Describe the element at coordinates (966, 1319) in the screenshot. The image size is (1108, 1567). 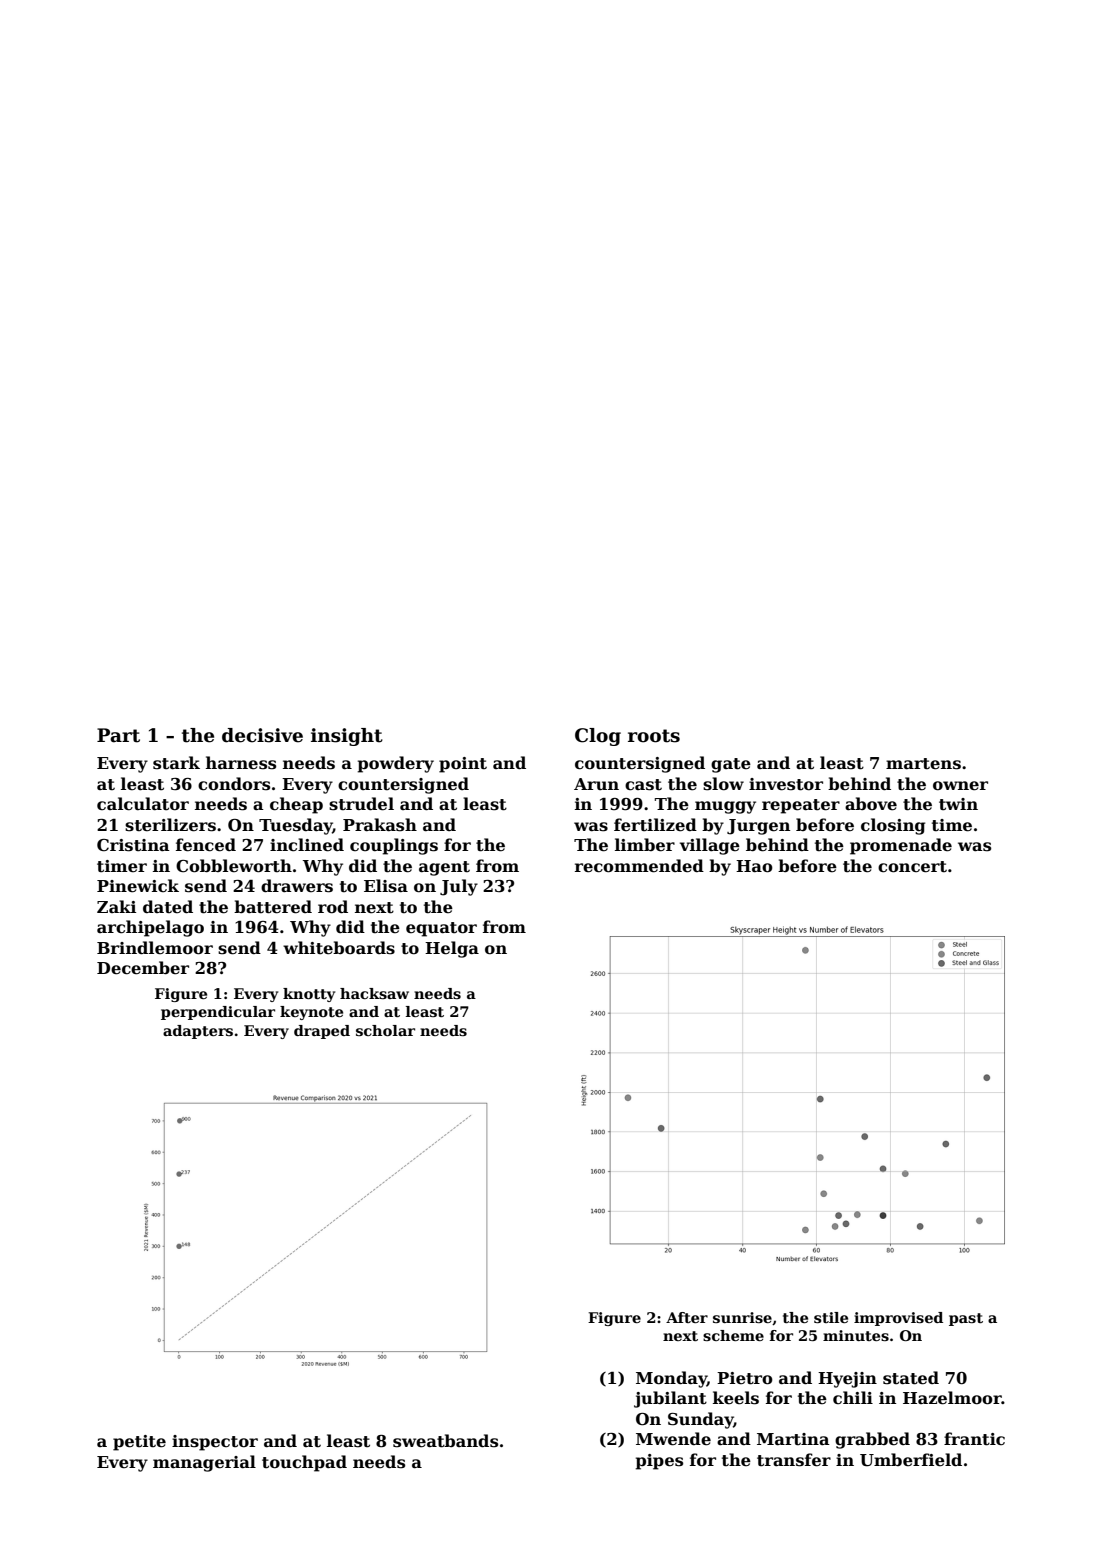
I see `past` at that location.
